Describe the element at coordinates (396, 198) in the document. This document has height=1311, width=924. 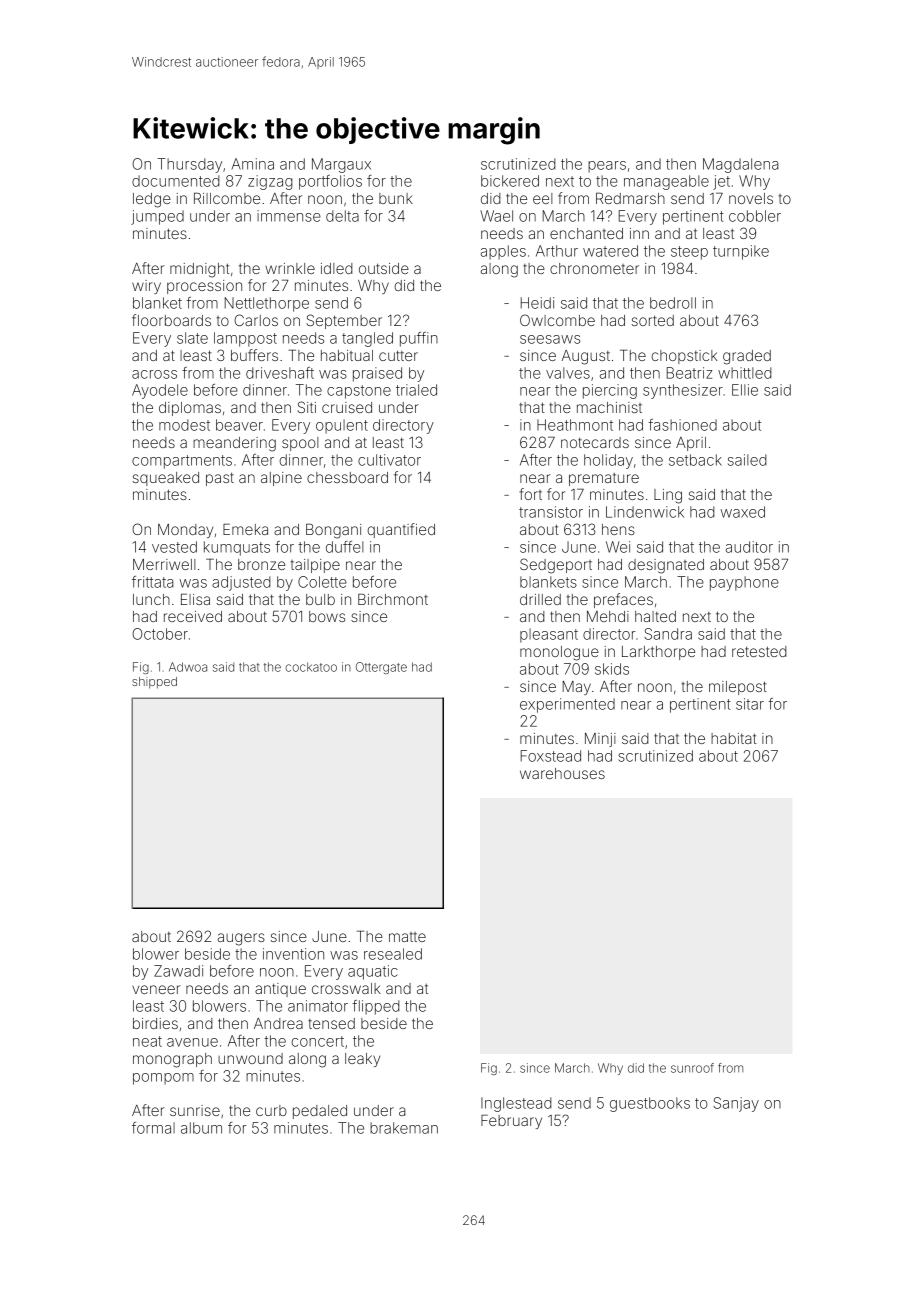
I see `bunk` at that location.
